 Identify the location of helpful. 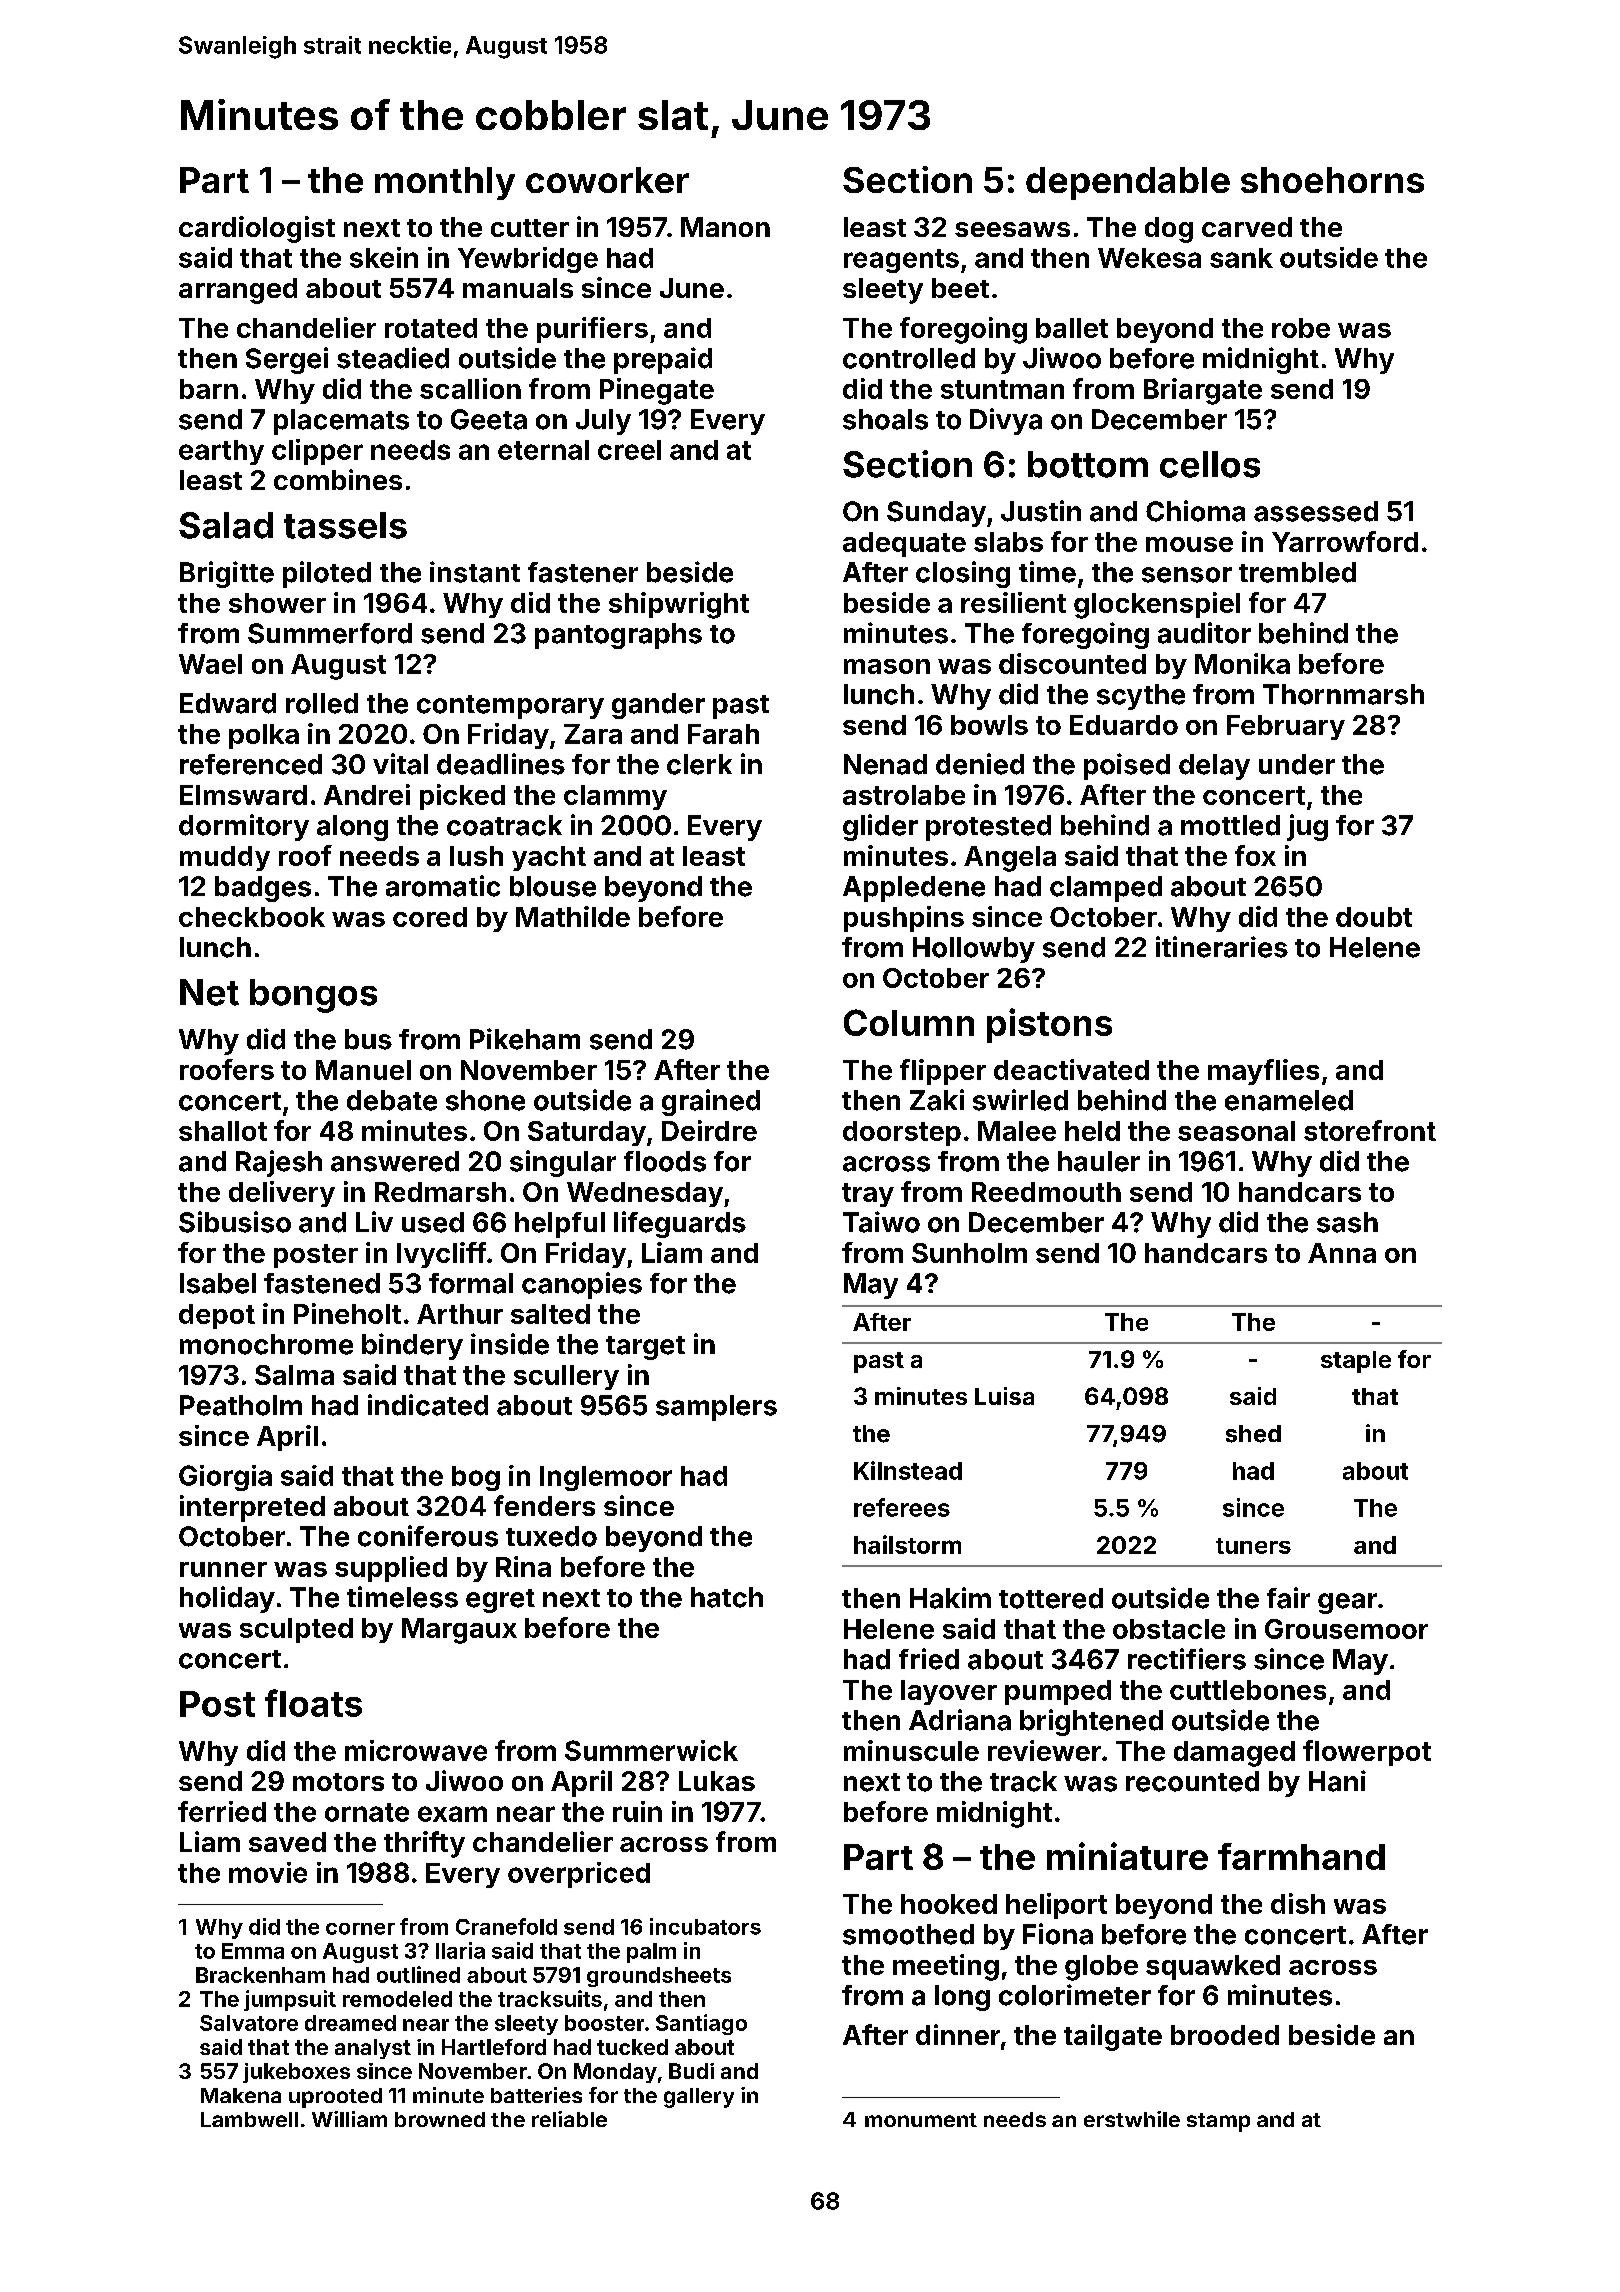
(560, 1225).
